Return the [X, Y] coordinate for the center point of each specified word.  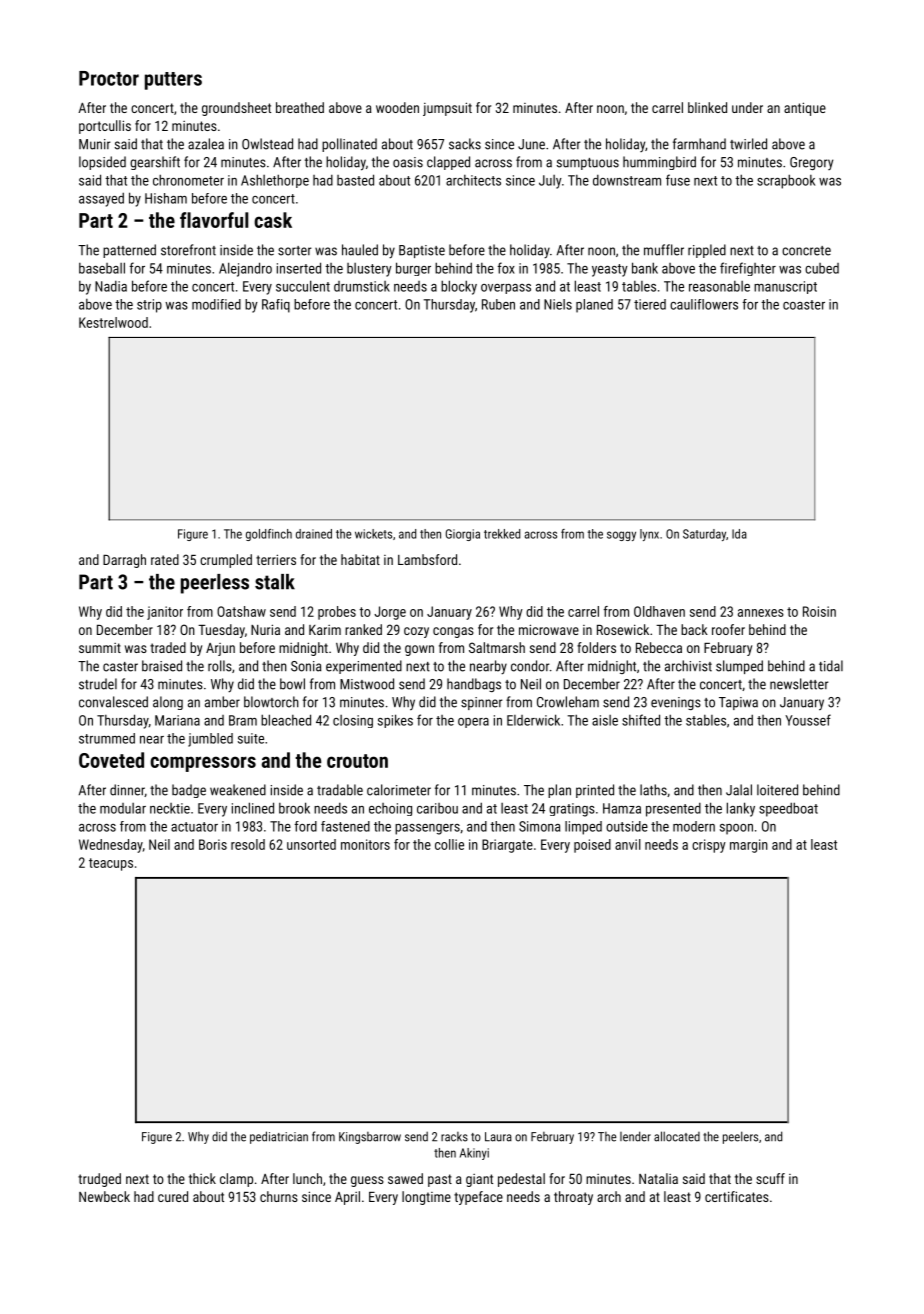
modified [216, 304]
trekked [502, 534]
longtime [426, 1198]
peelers [740, 1137]
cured [173, 1196]
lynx [649, 535]
